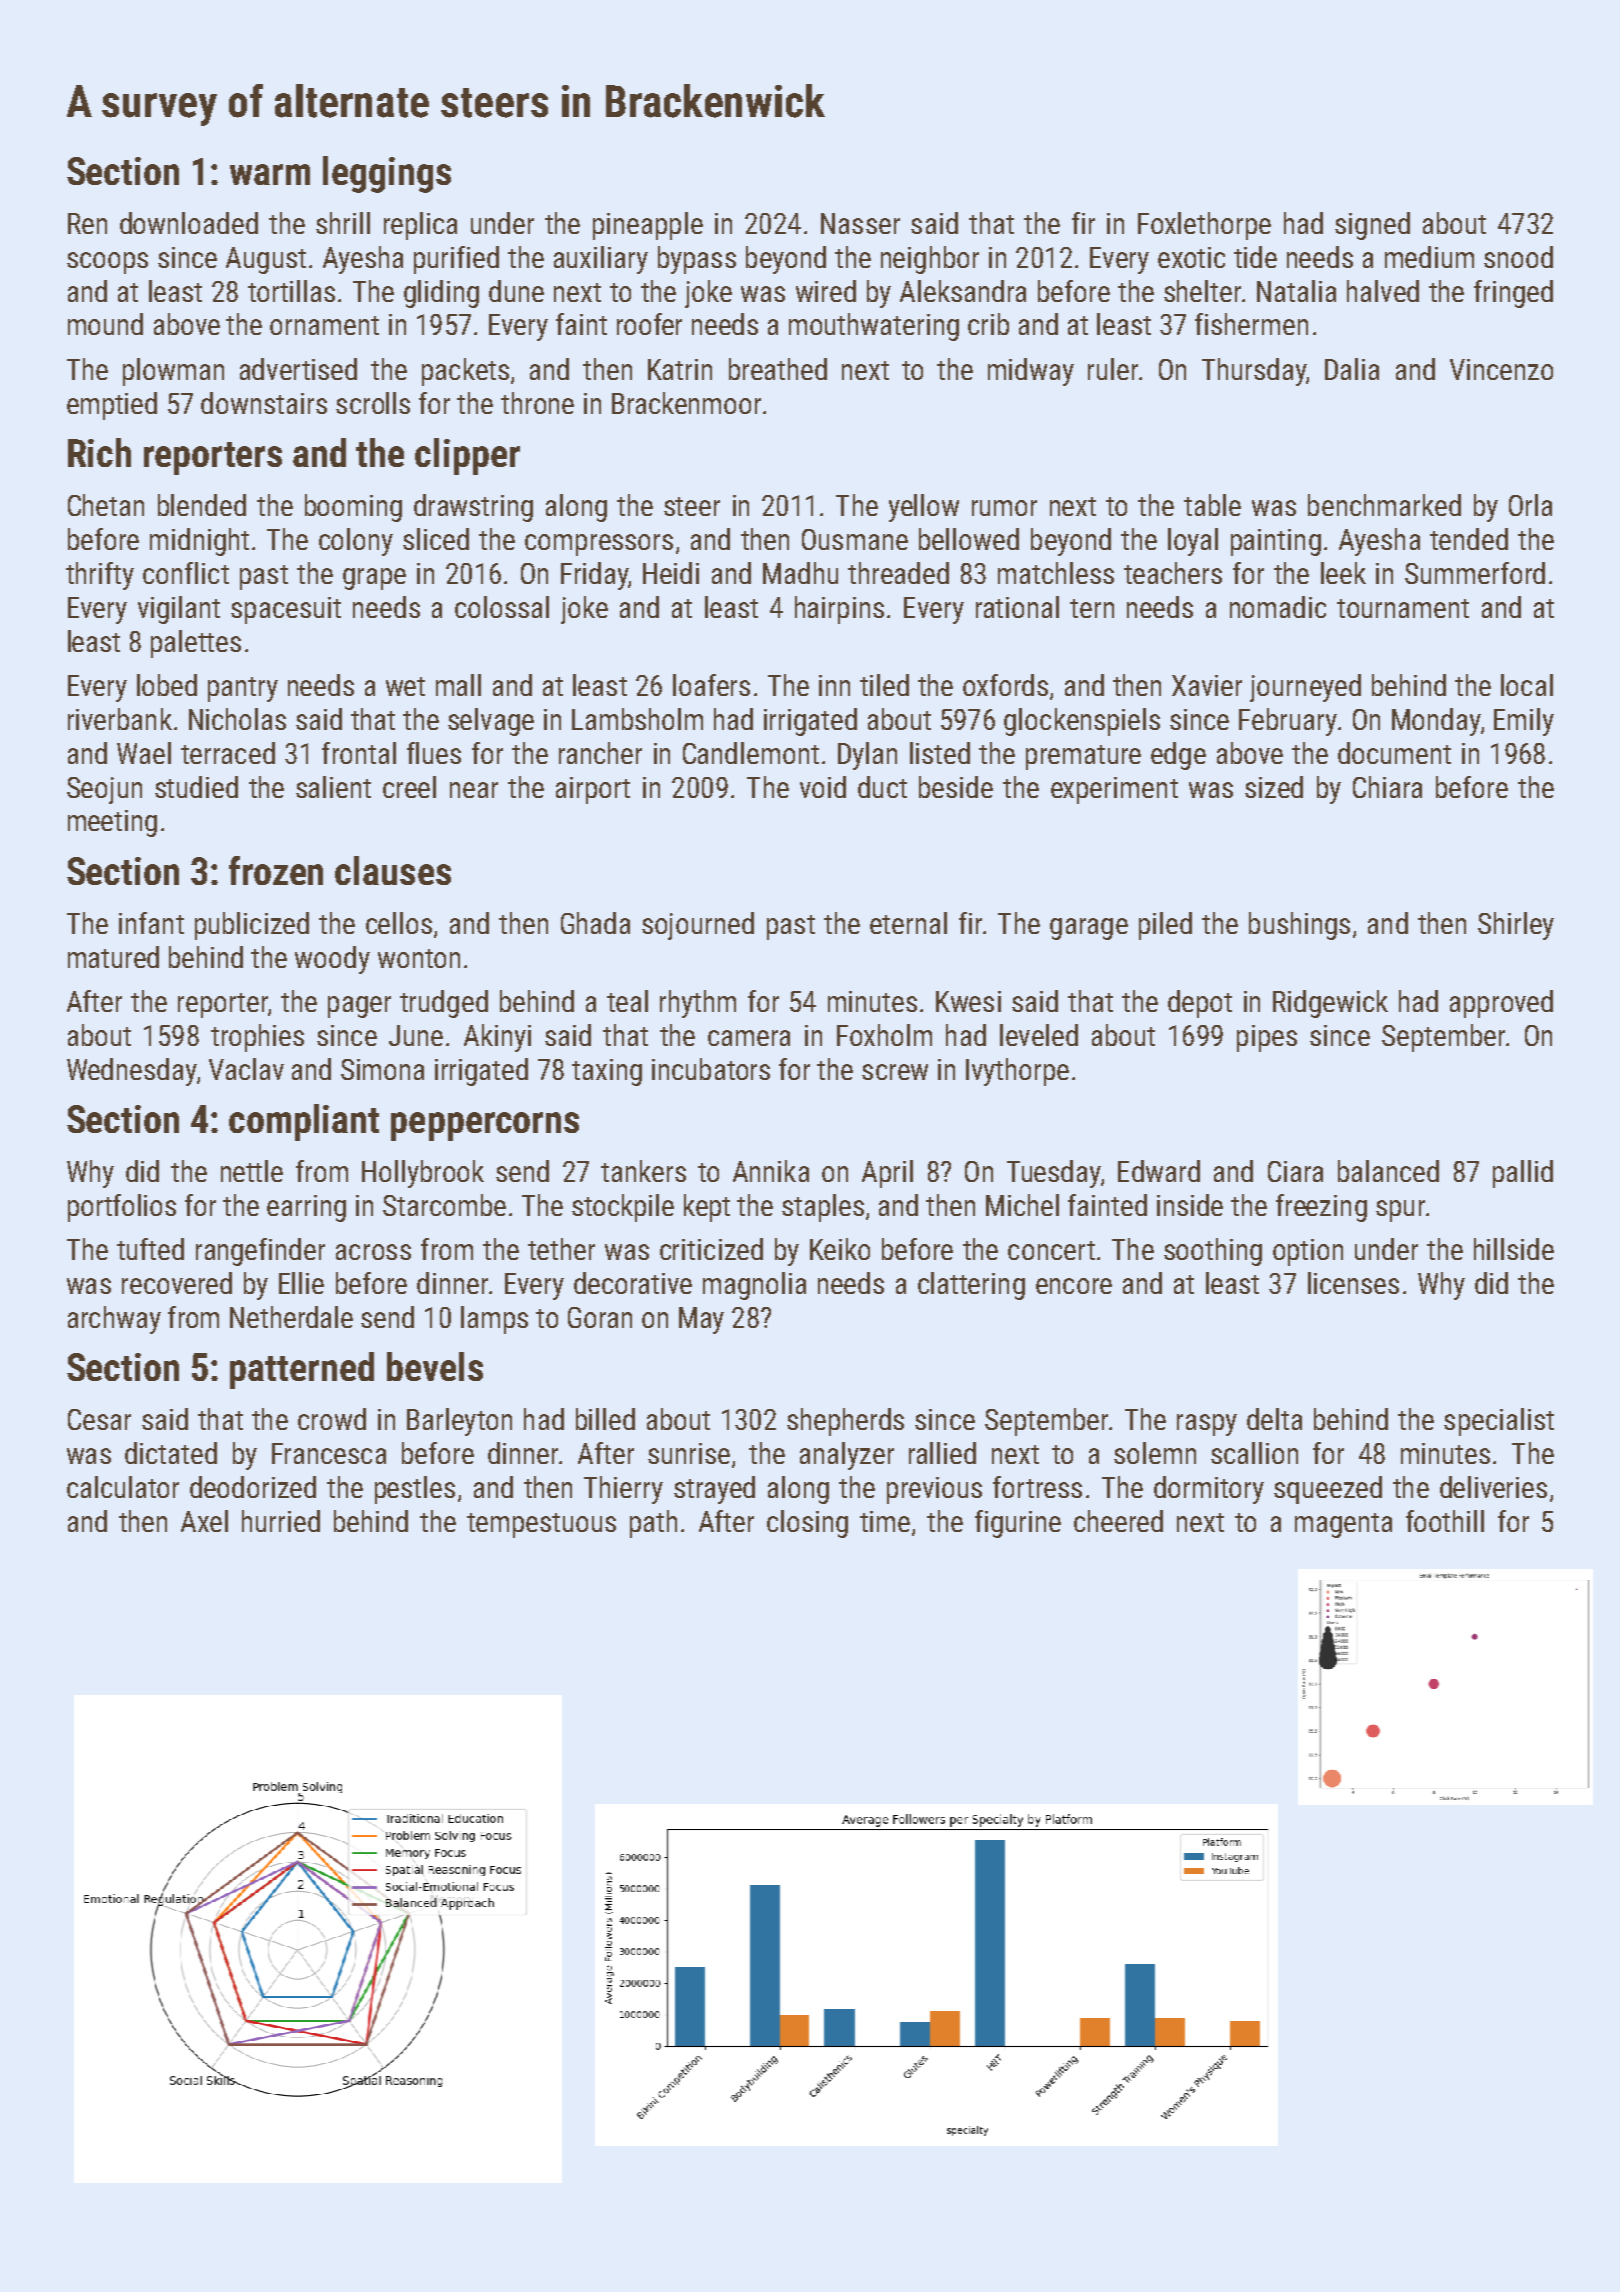  What do you see at coordinates (1212, 505) in the screenshot?
I see `table` at bounding box center [1212, 505].
